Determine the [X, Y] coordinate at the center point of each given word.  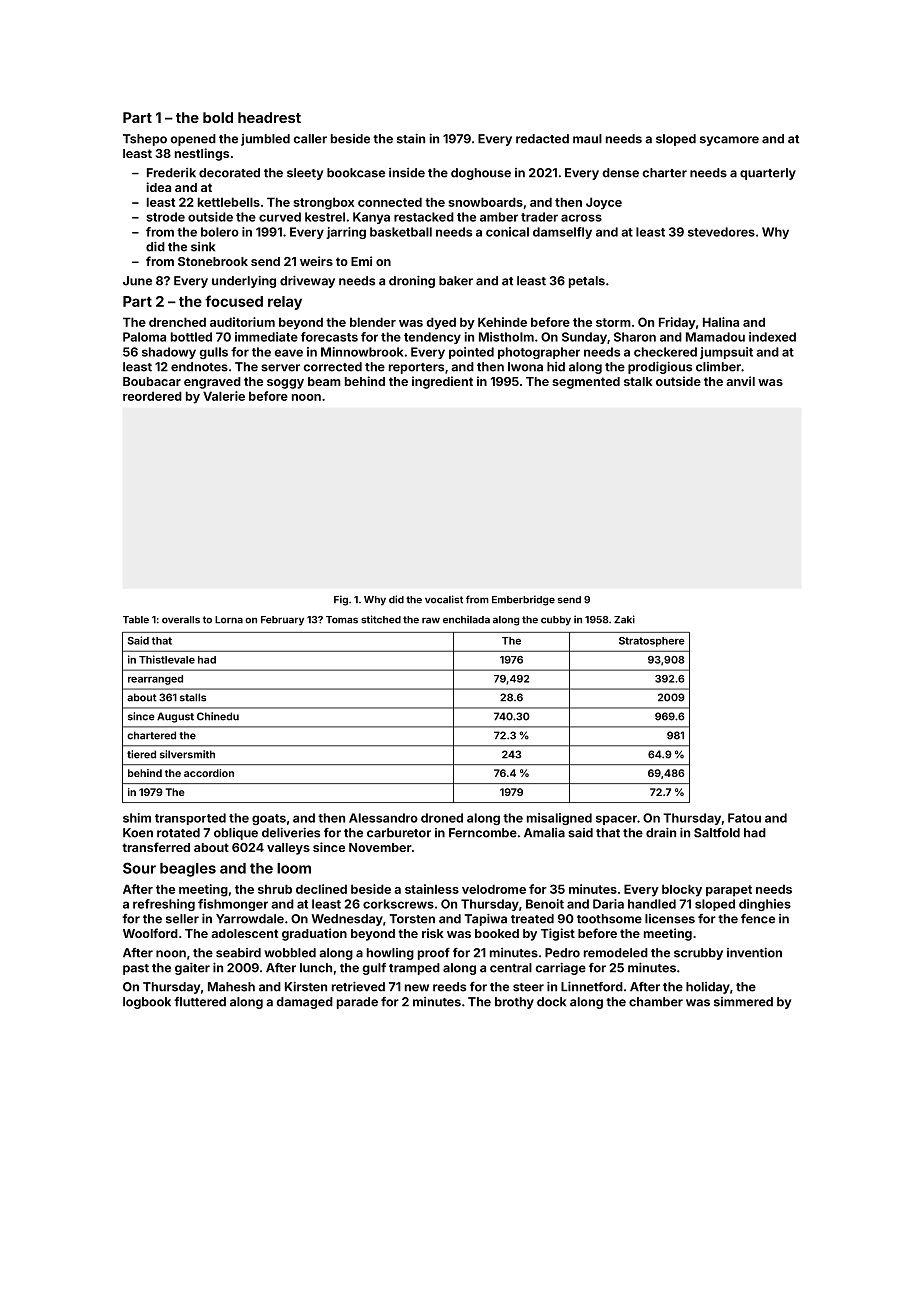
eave [289, 353]
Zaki [624, 619]
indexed [772, 337]
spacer [616, 820]
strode [165, 217]
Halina [721, 322]
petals [587, 282]
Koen [138, 833]
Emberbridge [523, 600]
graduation [314, 934]
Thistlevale [167, 659]
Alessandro [383, 818]
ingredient [442, 382]
